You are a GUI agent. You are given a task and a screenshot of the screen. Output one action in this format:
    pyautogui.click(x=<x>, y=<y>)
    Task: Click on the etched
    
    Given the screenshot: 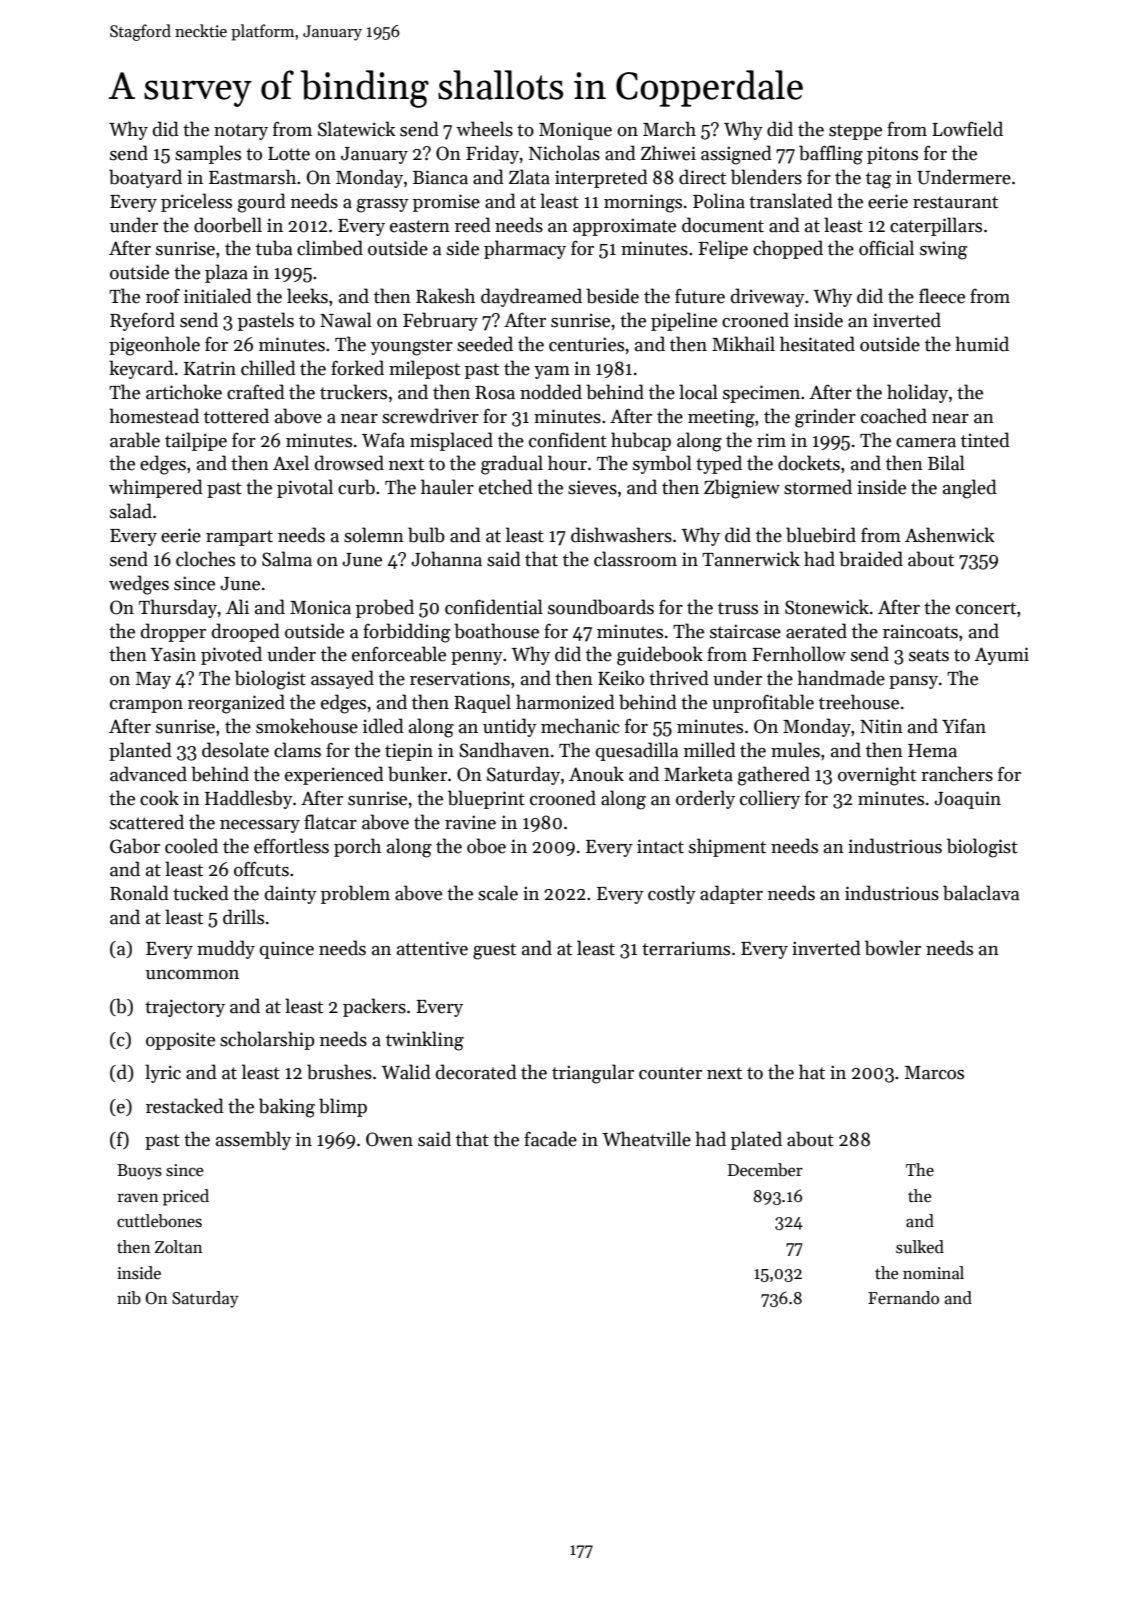 What is the action you would take?
    pyautogui.click(x=506, y=487)
